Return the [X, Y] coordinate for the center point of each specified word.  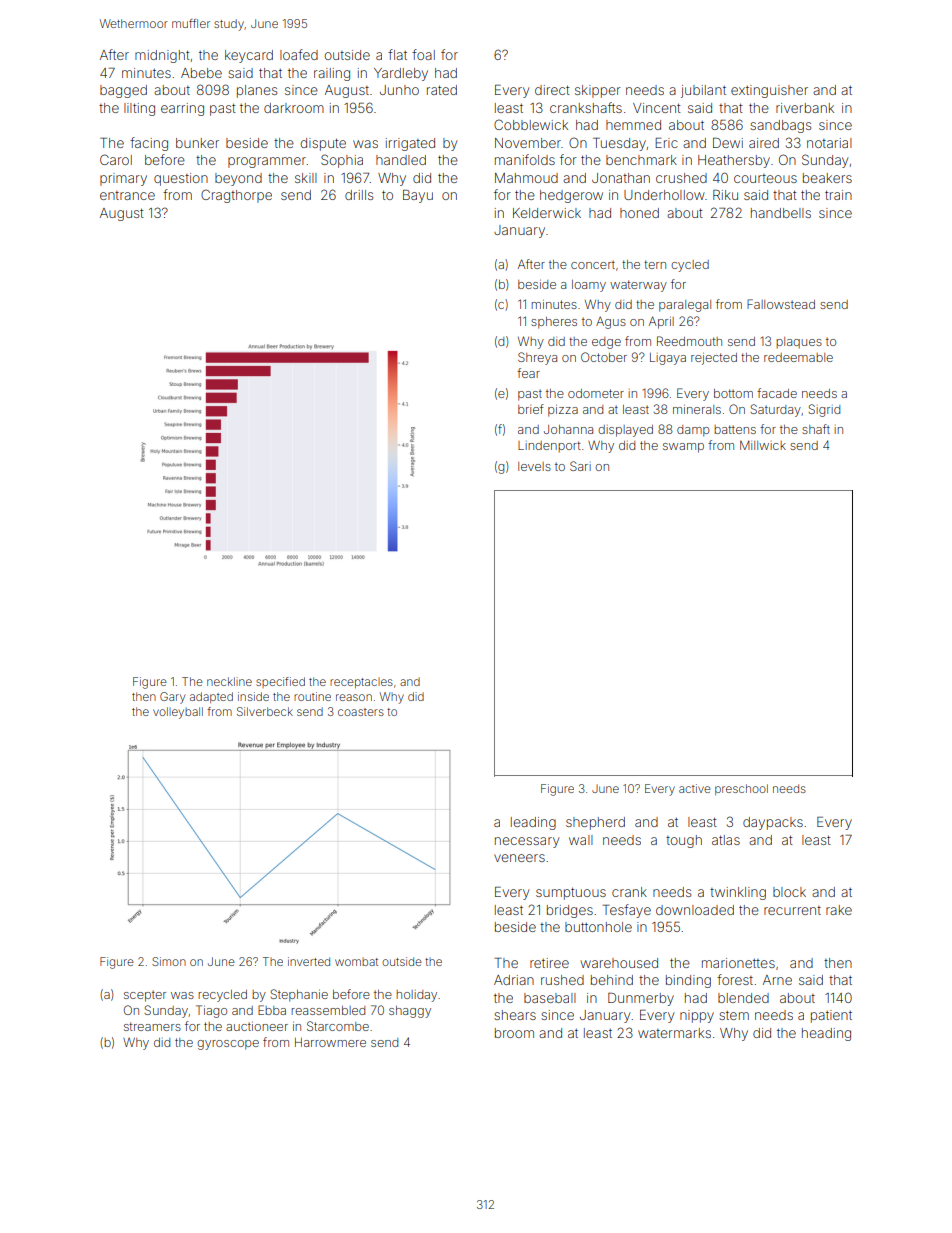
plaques [799, 343]
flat [397, 54]
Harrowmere [330, 1042]
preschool [741, 789]
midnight [162, 56]
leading [533, 823]
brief [531, 409]
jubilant [703, 91]
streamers [152, 1026]
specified [280, 682]
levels [534, 466]
